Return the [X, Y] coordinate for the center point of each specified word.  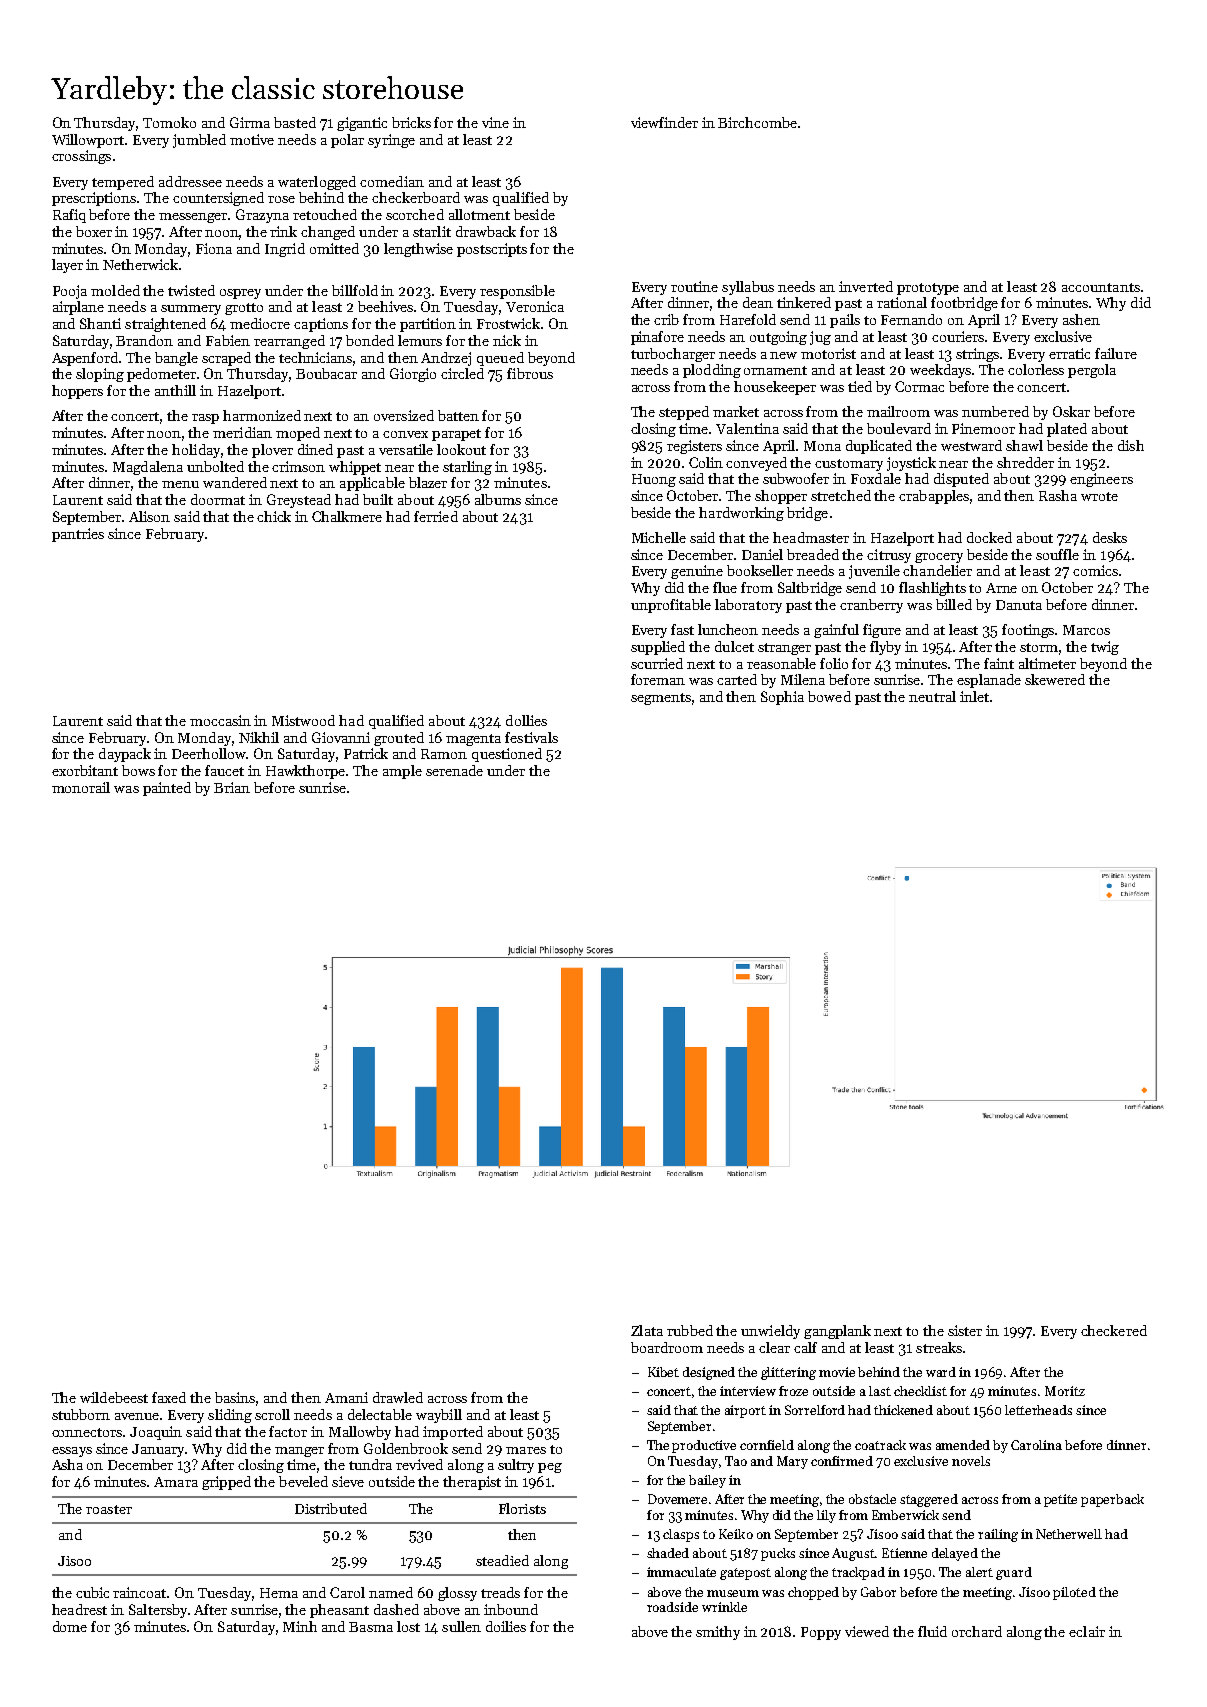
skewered [1055, 679]
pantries [78, 535]
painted [167, 789]
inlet [974, 696]
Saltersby [158, 1611]
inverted [866, 286]
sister [965, 1330]
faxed [169, 1397]
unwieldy [770, 1332]
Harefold [748, 319]
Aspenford [86, 359]
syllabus [748, 288]
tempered [123, 183]
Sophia [782, 698]
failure [1116, 353]
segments [661, 699]
